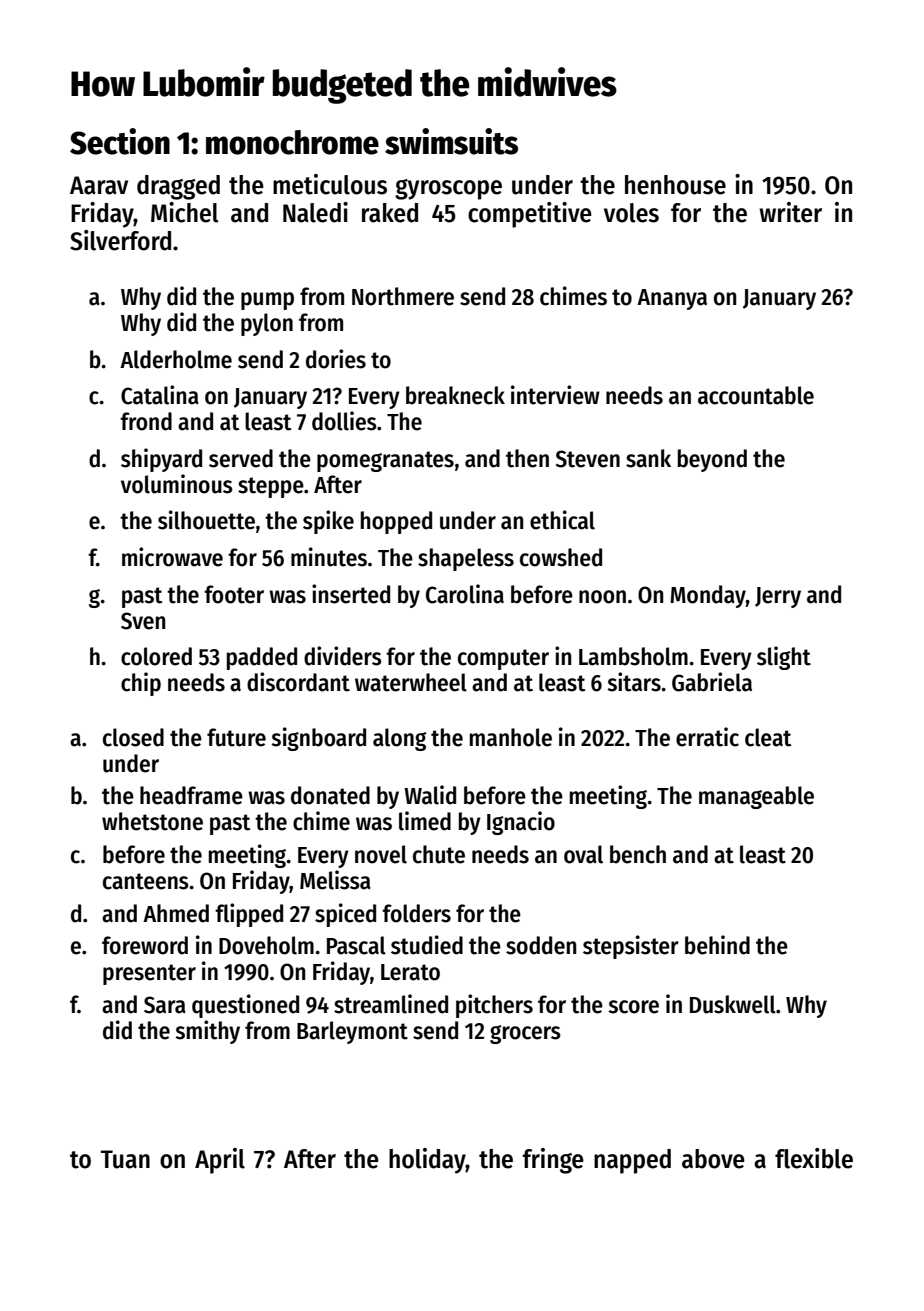 The image size is (924, 1311). Describe the element at coordinates (675, 185) in the document. I see `henhouse` at that location.
